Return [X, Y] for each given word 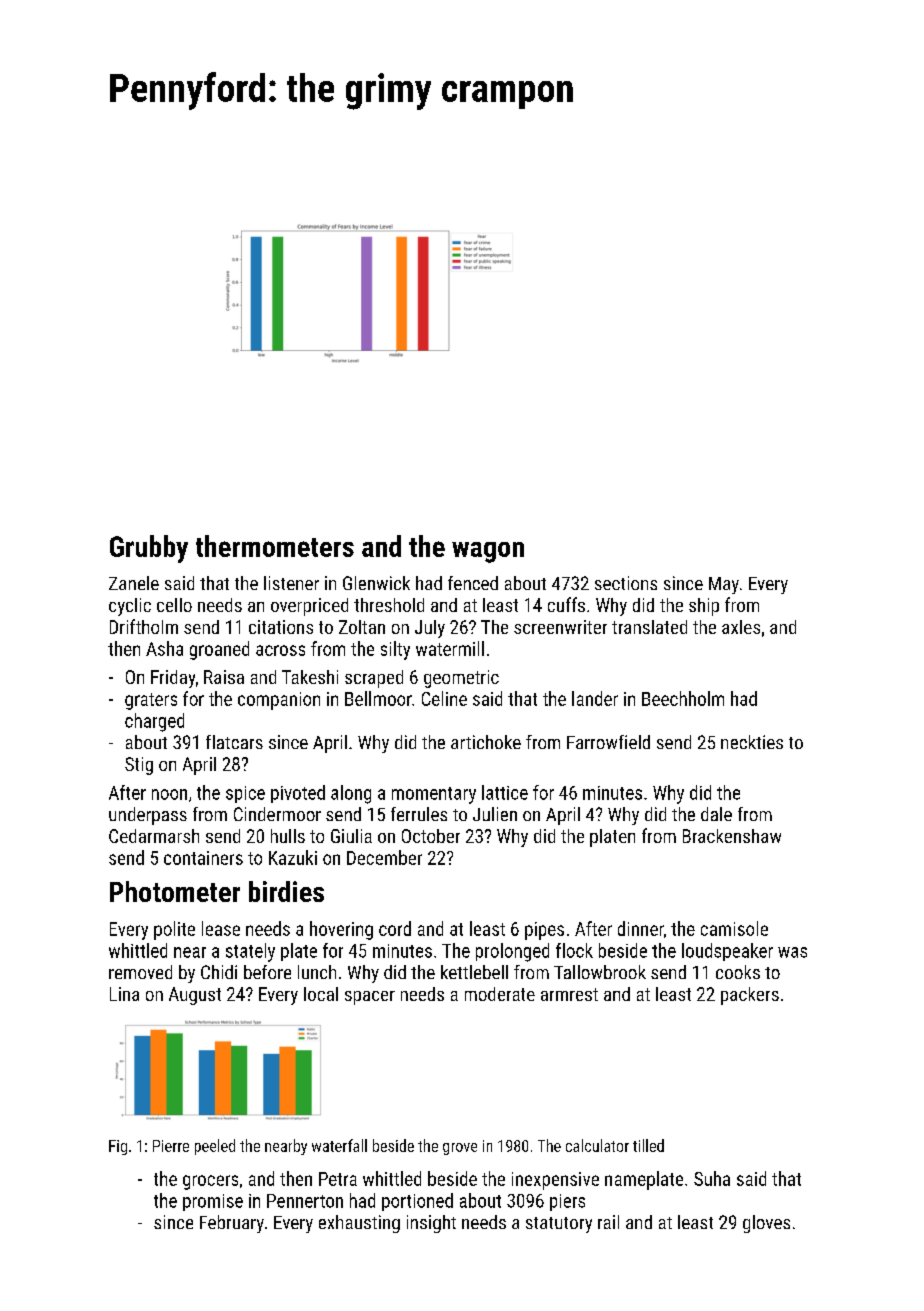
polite [174, 930]
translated [649, 627]
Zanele [134, 583]
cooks [738, 972]
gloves [766, 1224]
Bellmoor [378, 698]
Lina [124, 994]
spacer [370, 998]
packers [750, 996]
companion [279, 701]
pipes [544, 931]
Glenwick [376, 583]
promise [213, 1202]
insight [431, 1224]
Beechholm [683, 698]
